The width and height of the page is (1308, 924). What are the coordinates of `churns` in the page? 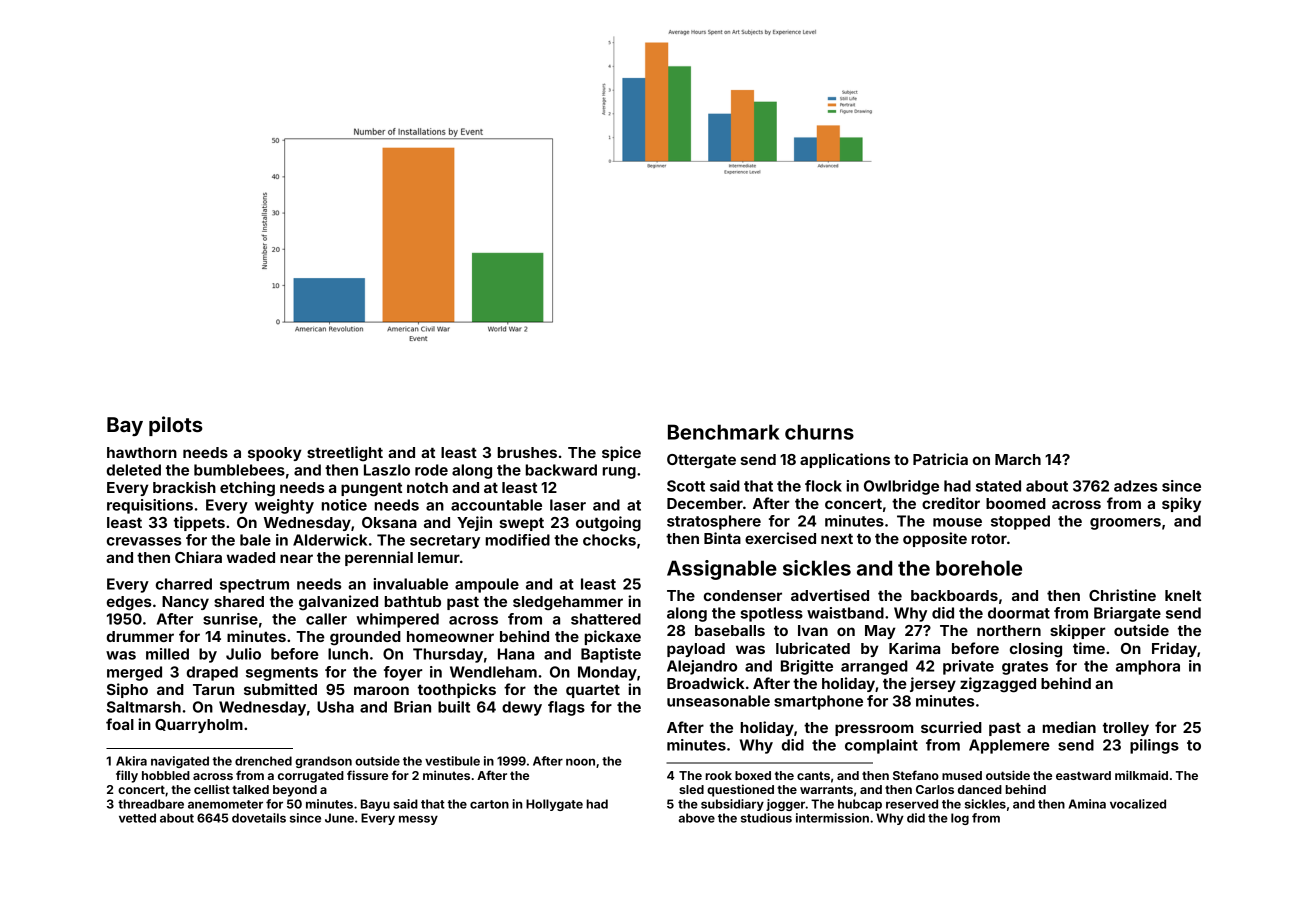 It's located at (819, 432).
